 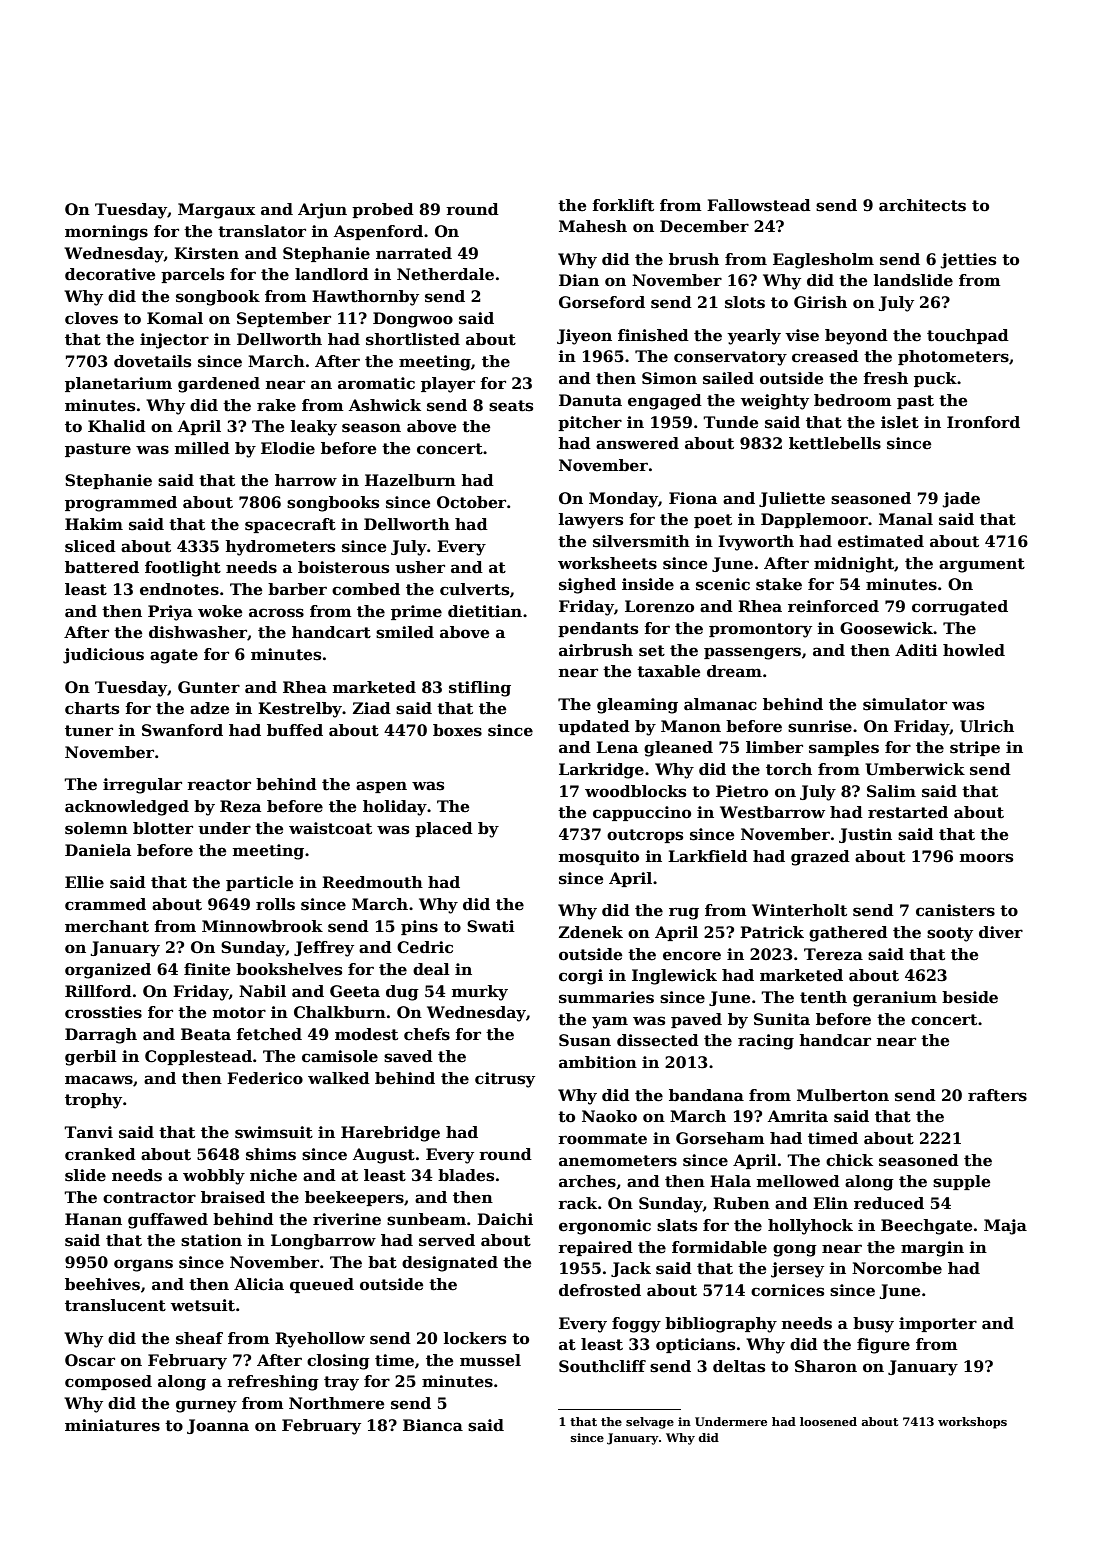 What do you see at coordinates (505, 1080) in the screenshot?
I see `citrusy` at bounding box center [505, 1080].
